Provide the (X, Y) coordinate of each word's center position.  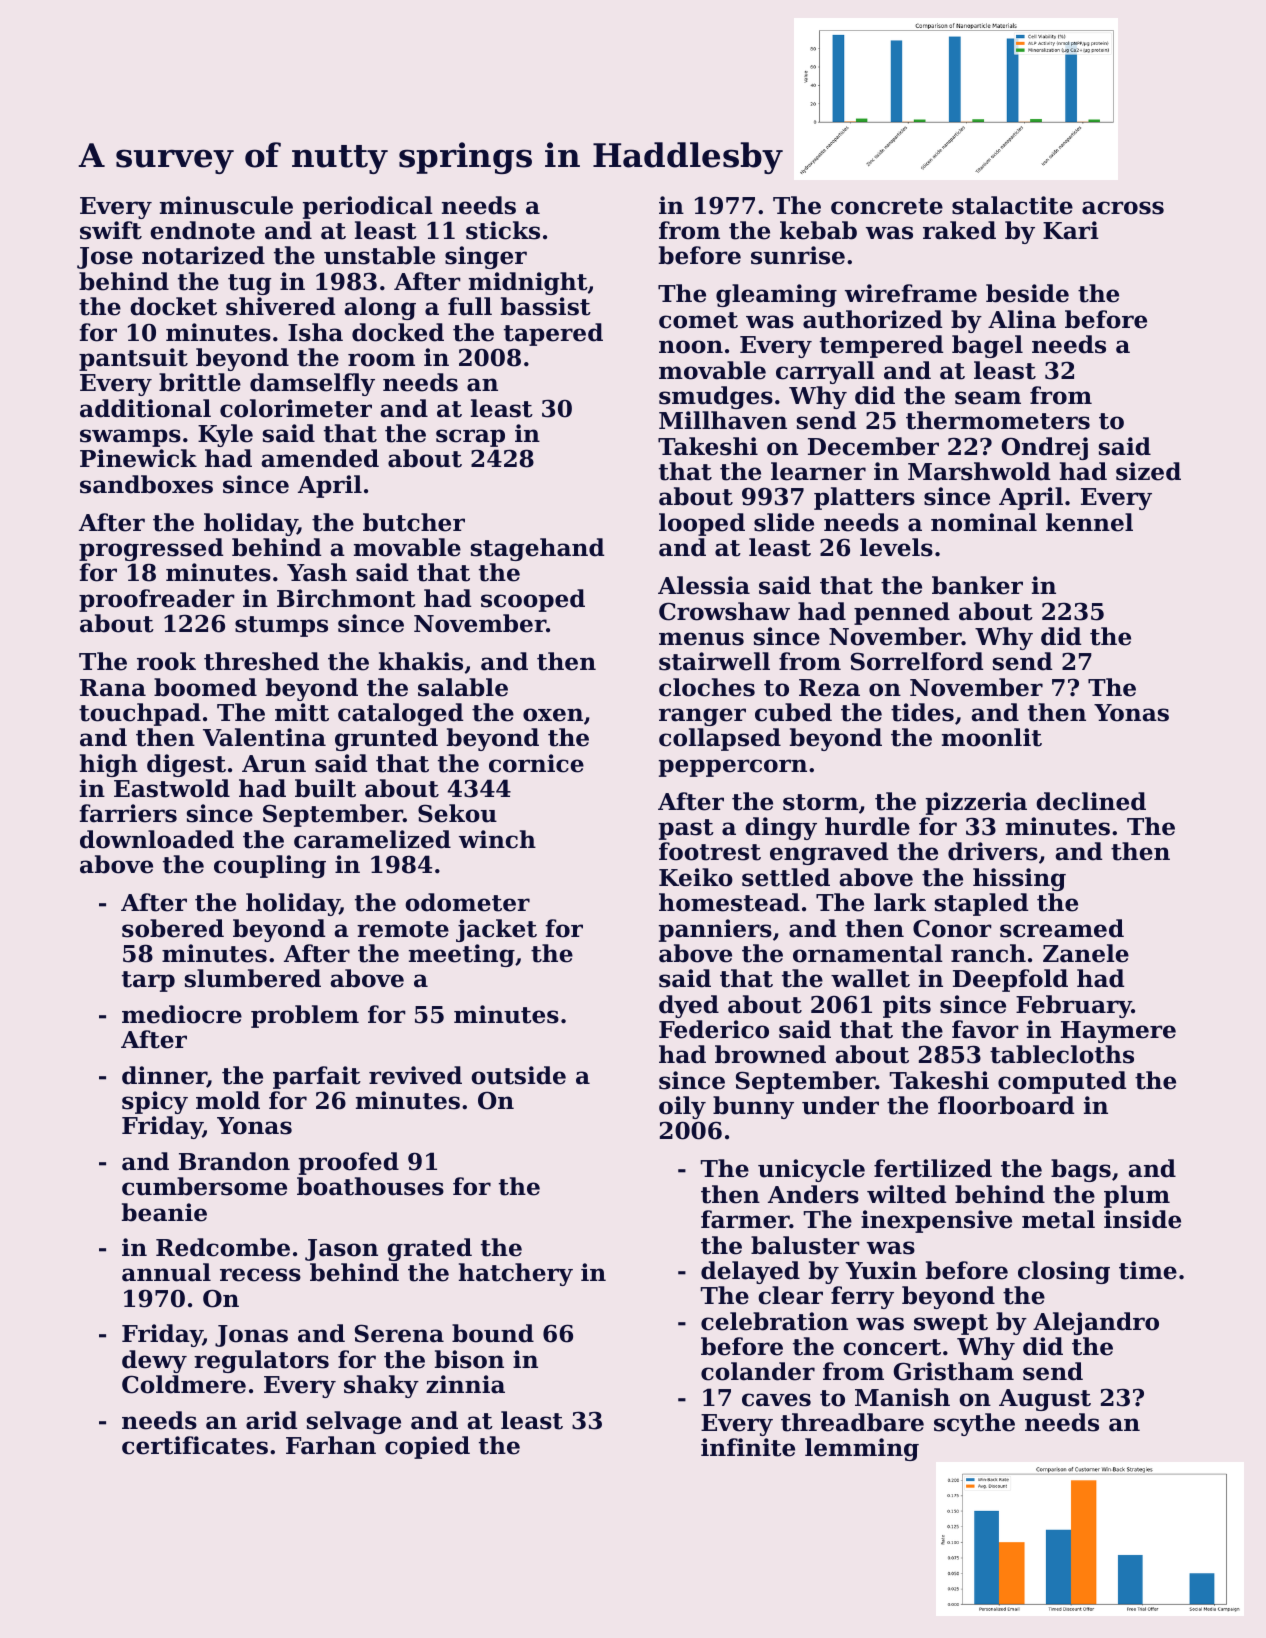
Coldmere (184, 1384)
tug (249, 284)
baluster (805, 1245)
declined (1091, 801)
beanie (164, 1212)
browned (770, 1054)
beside (1027, 293)
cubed (793, 712)
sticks (503, 230)
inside (1142, 1219)
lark (900, 902)
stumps (281, 626)
